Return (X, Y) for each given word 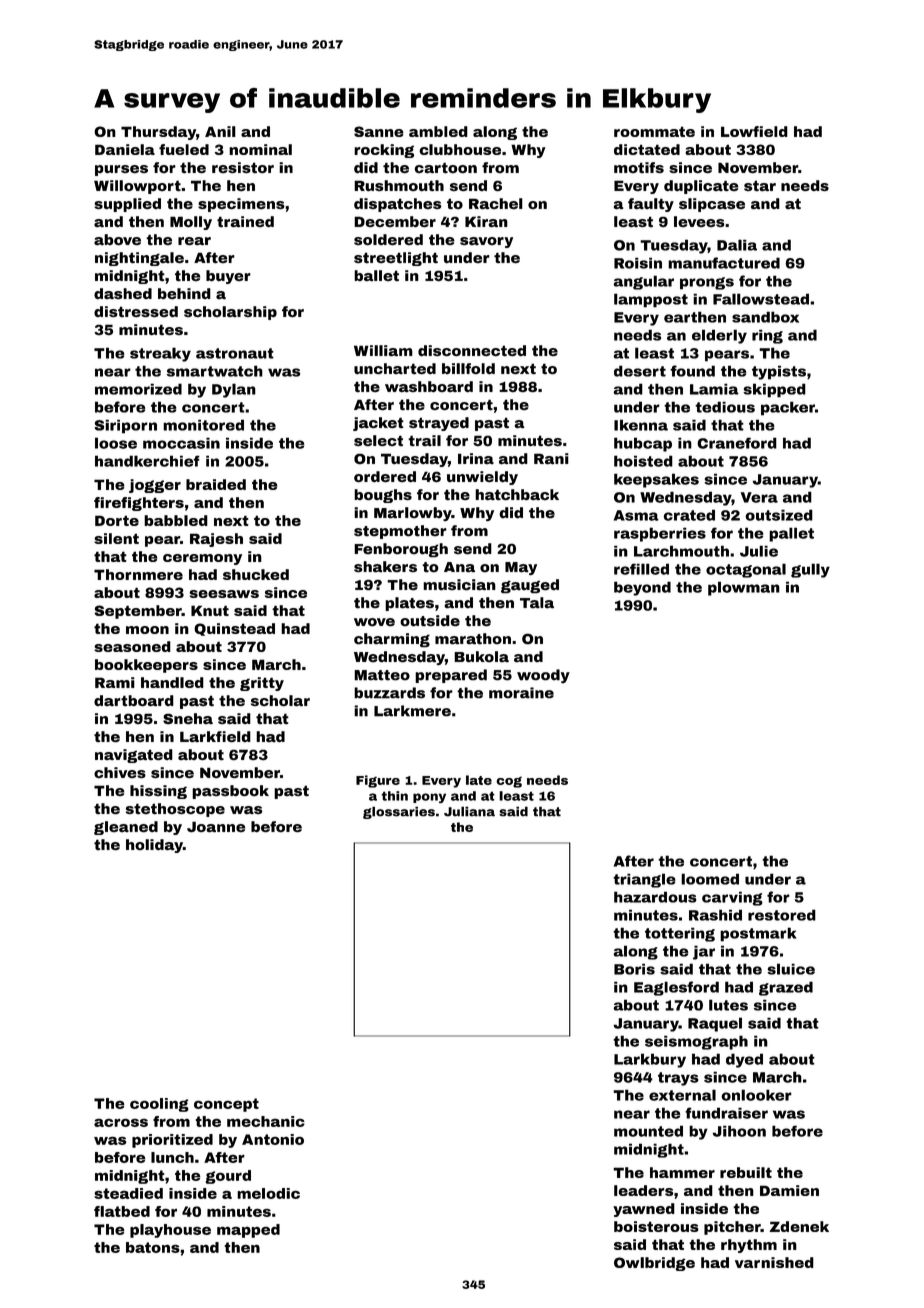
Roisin (638, 263)
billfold (468, 369)
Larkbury (650, 1060)
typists (779, 373)
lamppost (651, 300)
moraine (521, 693)
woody (543, 676)
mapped (248, 1231)
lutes (728, 1005)
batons (153, 1247)
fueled (184, 149)
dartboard (134, 701)
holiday (154, 846)
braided (216, 484)
